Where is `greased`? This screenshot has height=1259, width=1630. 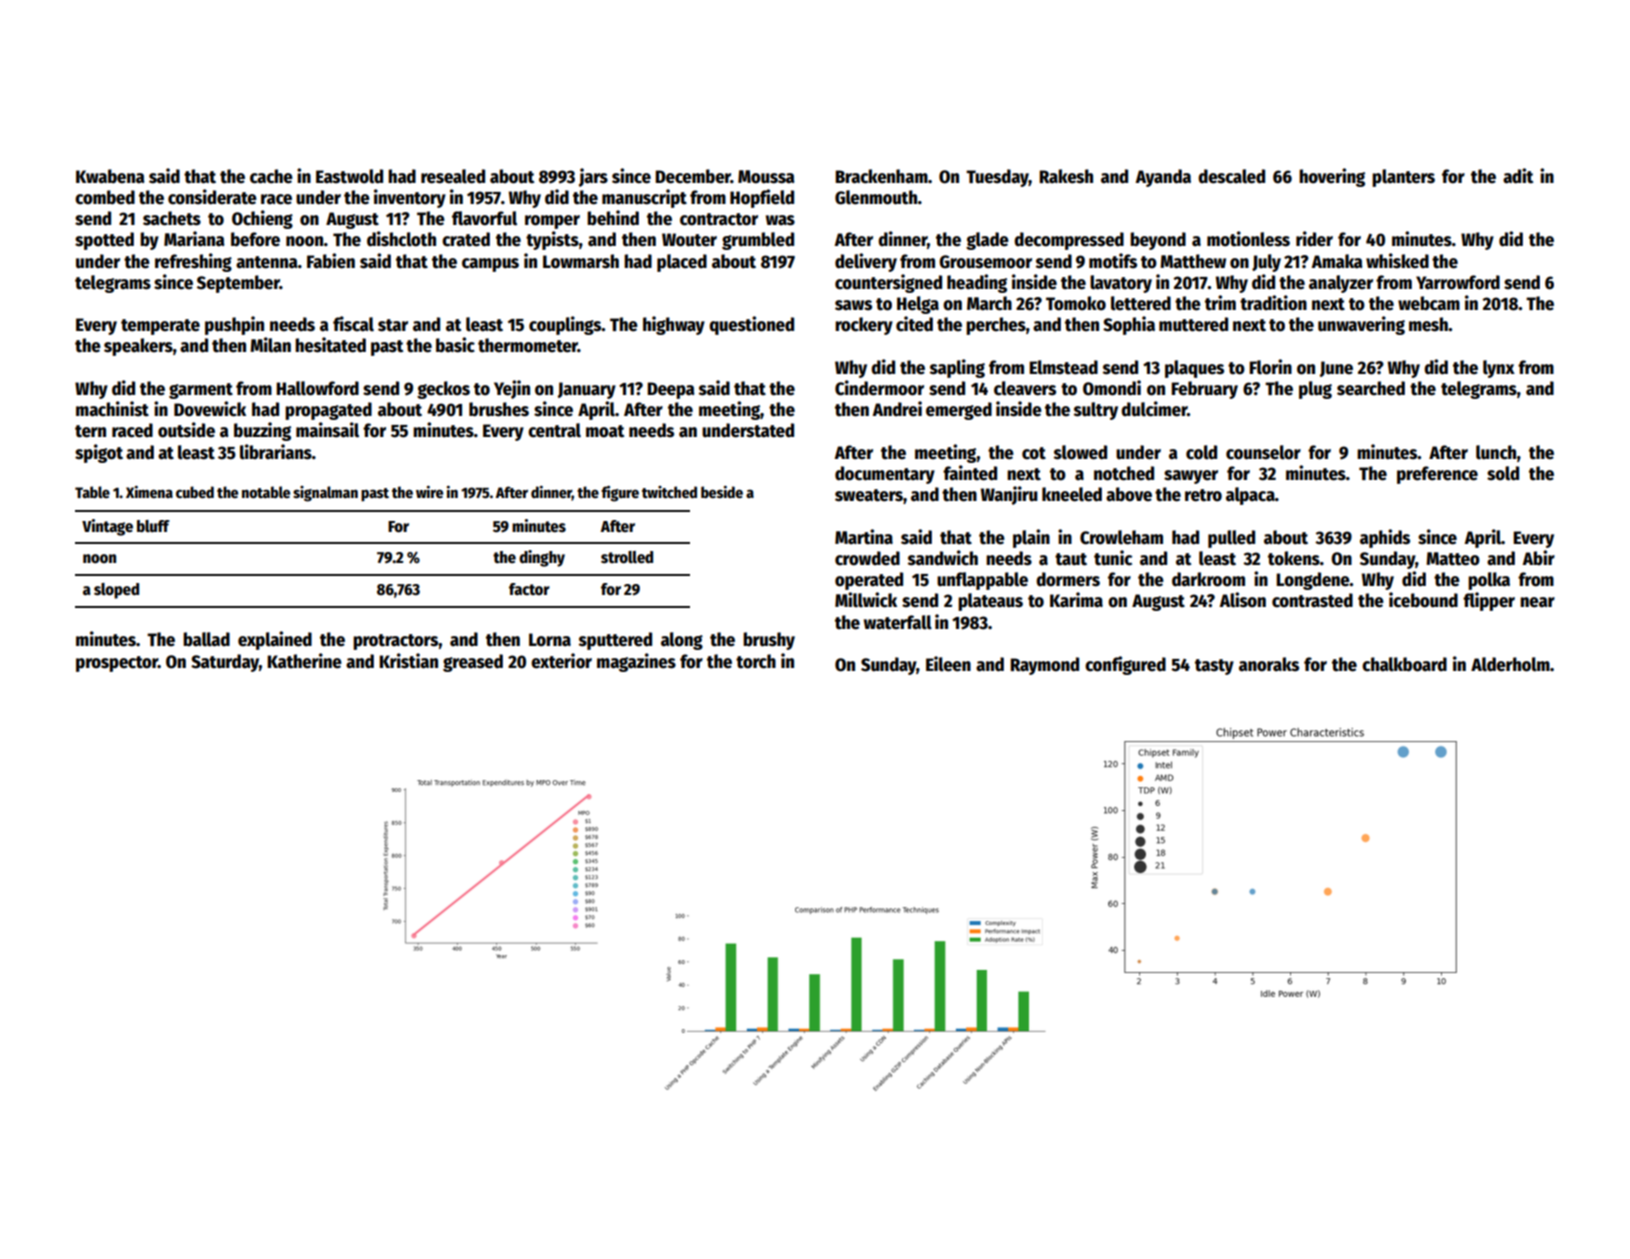 greased is located at coordinates (473, 663).
